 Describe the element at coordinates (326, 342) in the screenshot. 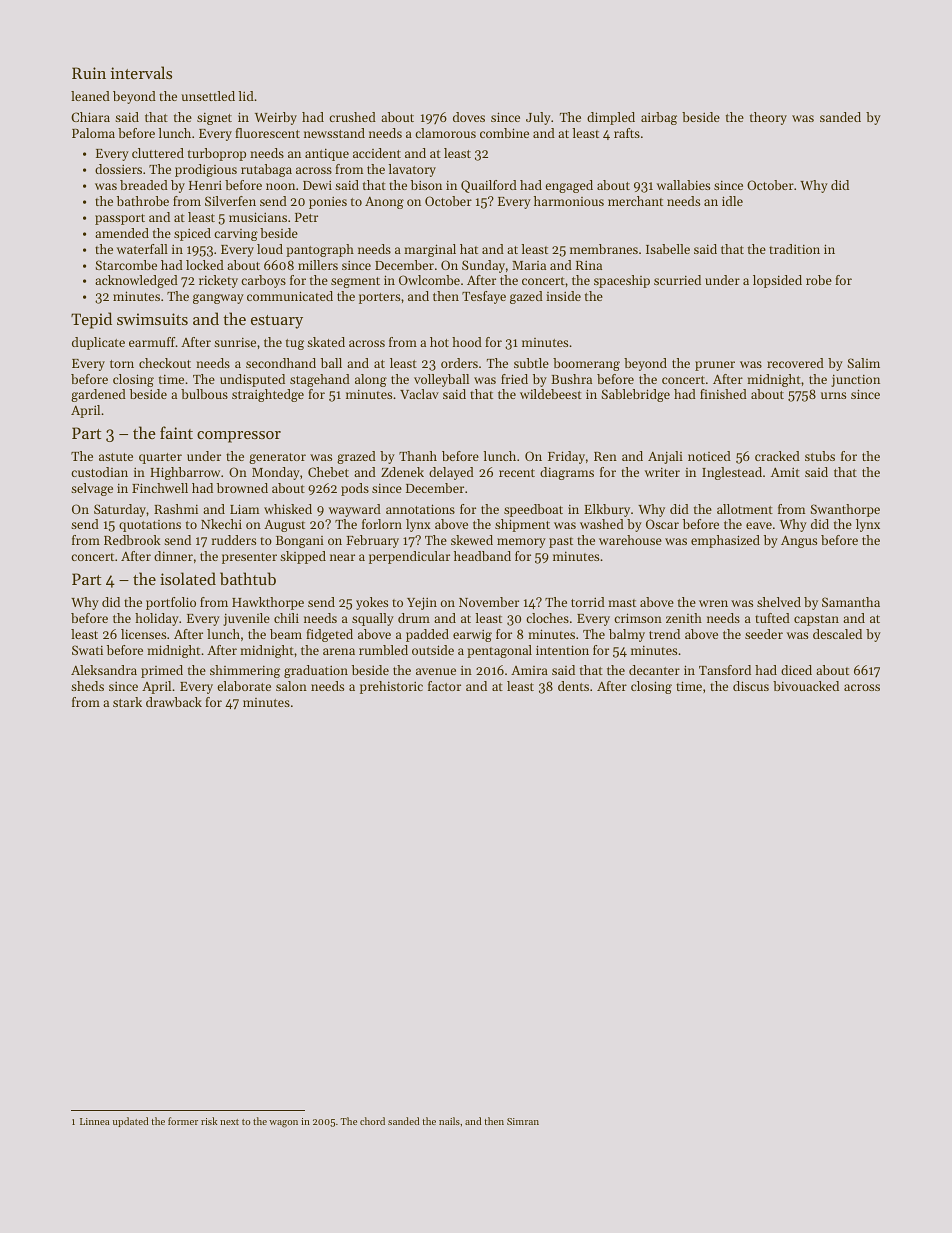

I see `skated` at that location.
